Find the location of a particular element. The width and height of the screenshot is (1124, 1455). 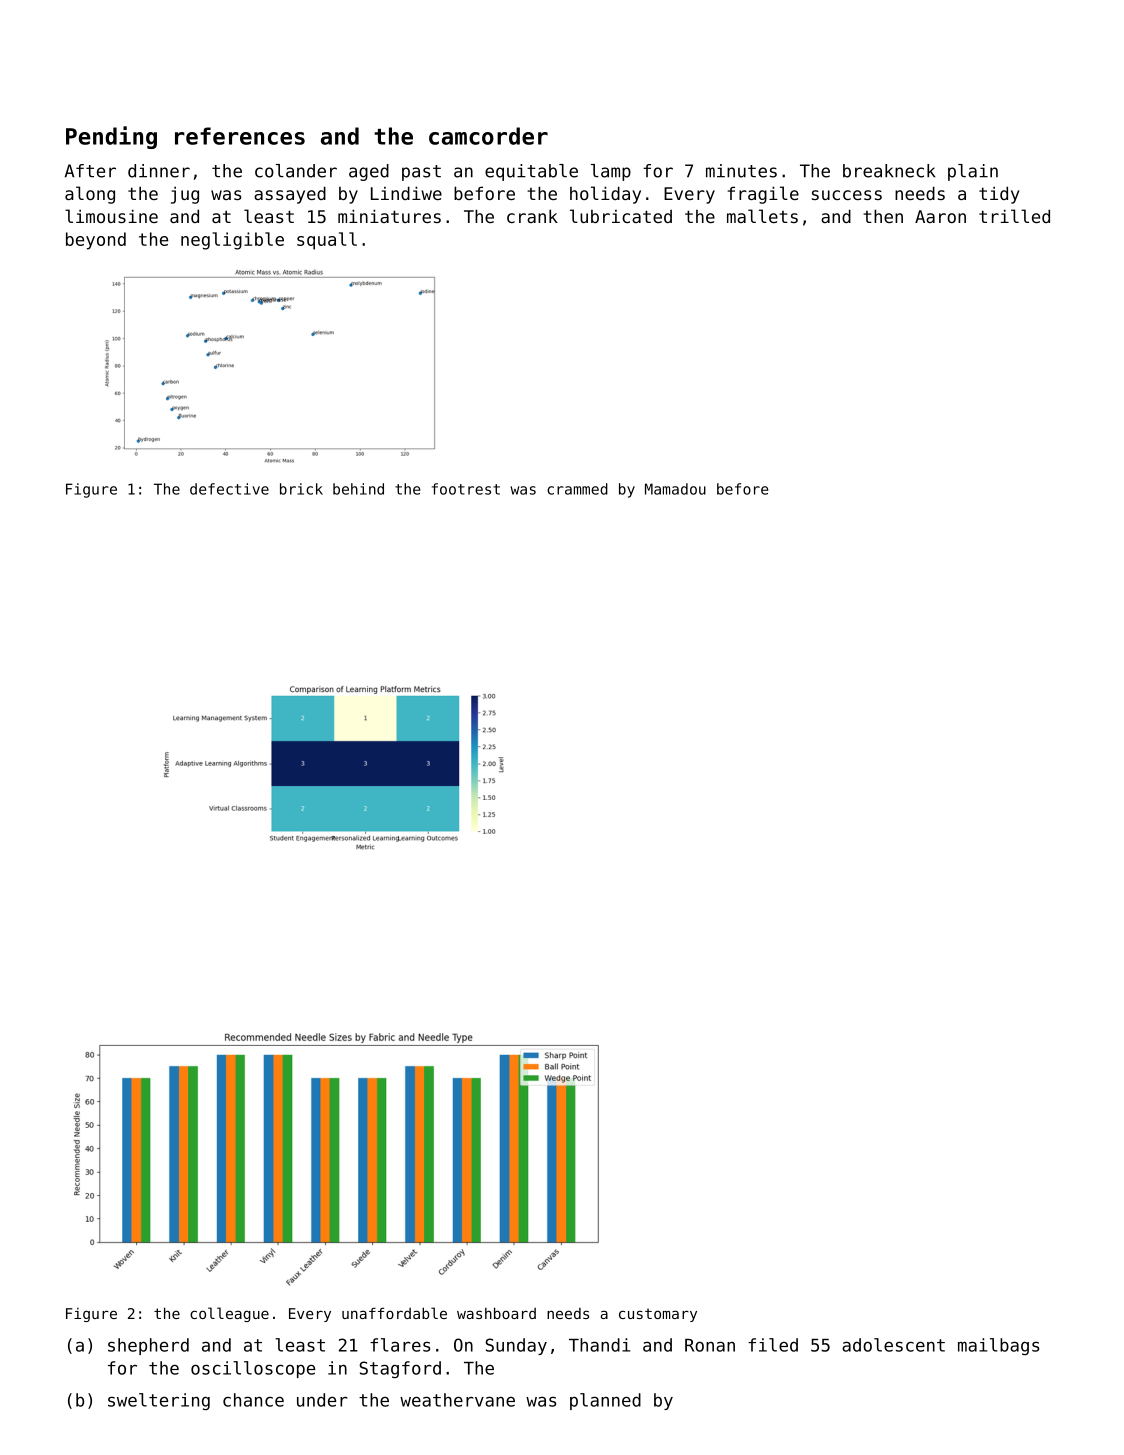

sweltering is located at coordinates (159, 1401).
